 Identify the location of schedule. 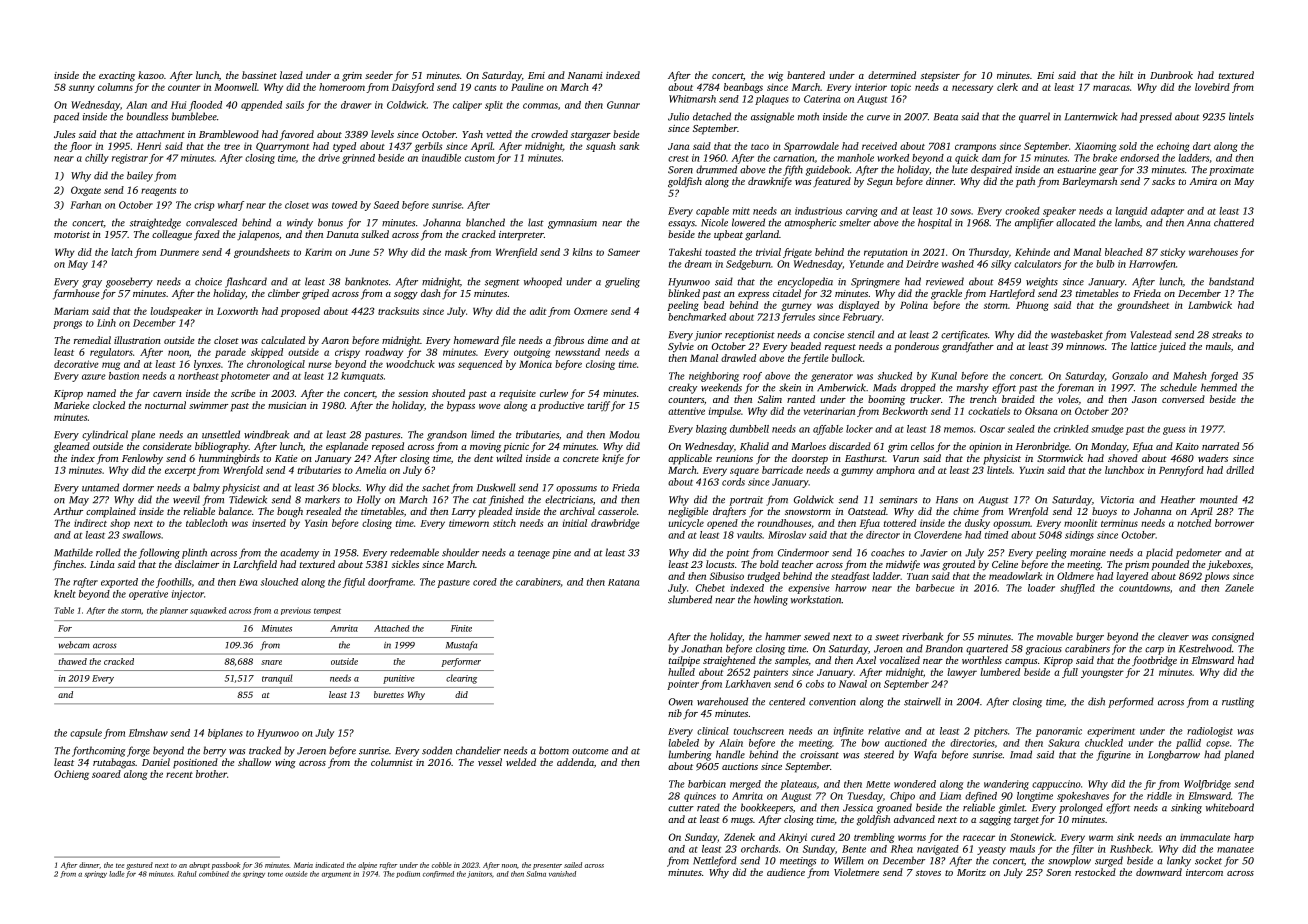
(1178, 387).
